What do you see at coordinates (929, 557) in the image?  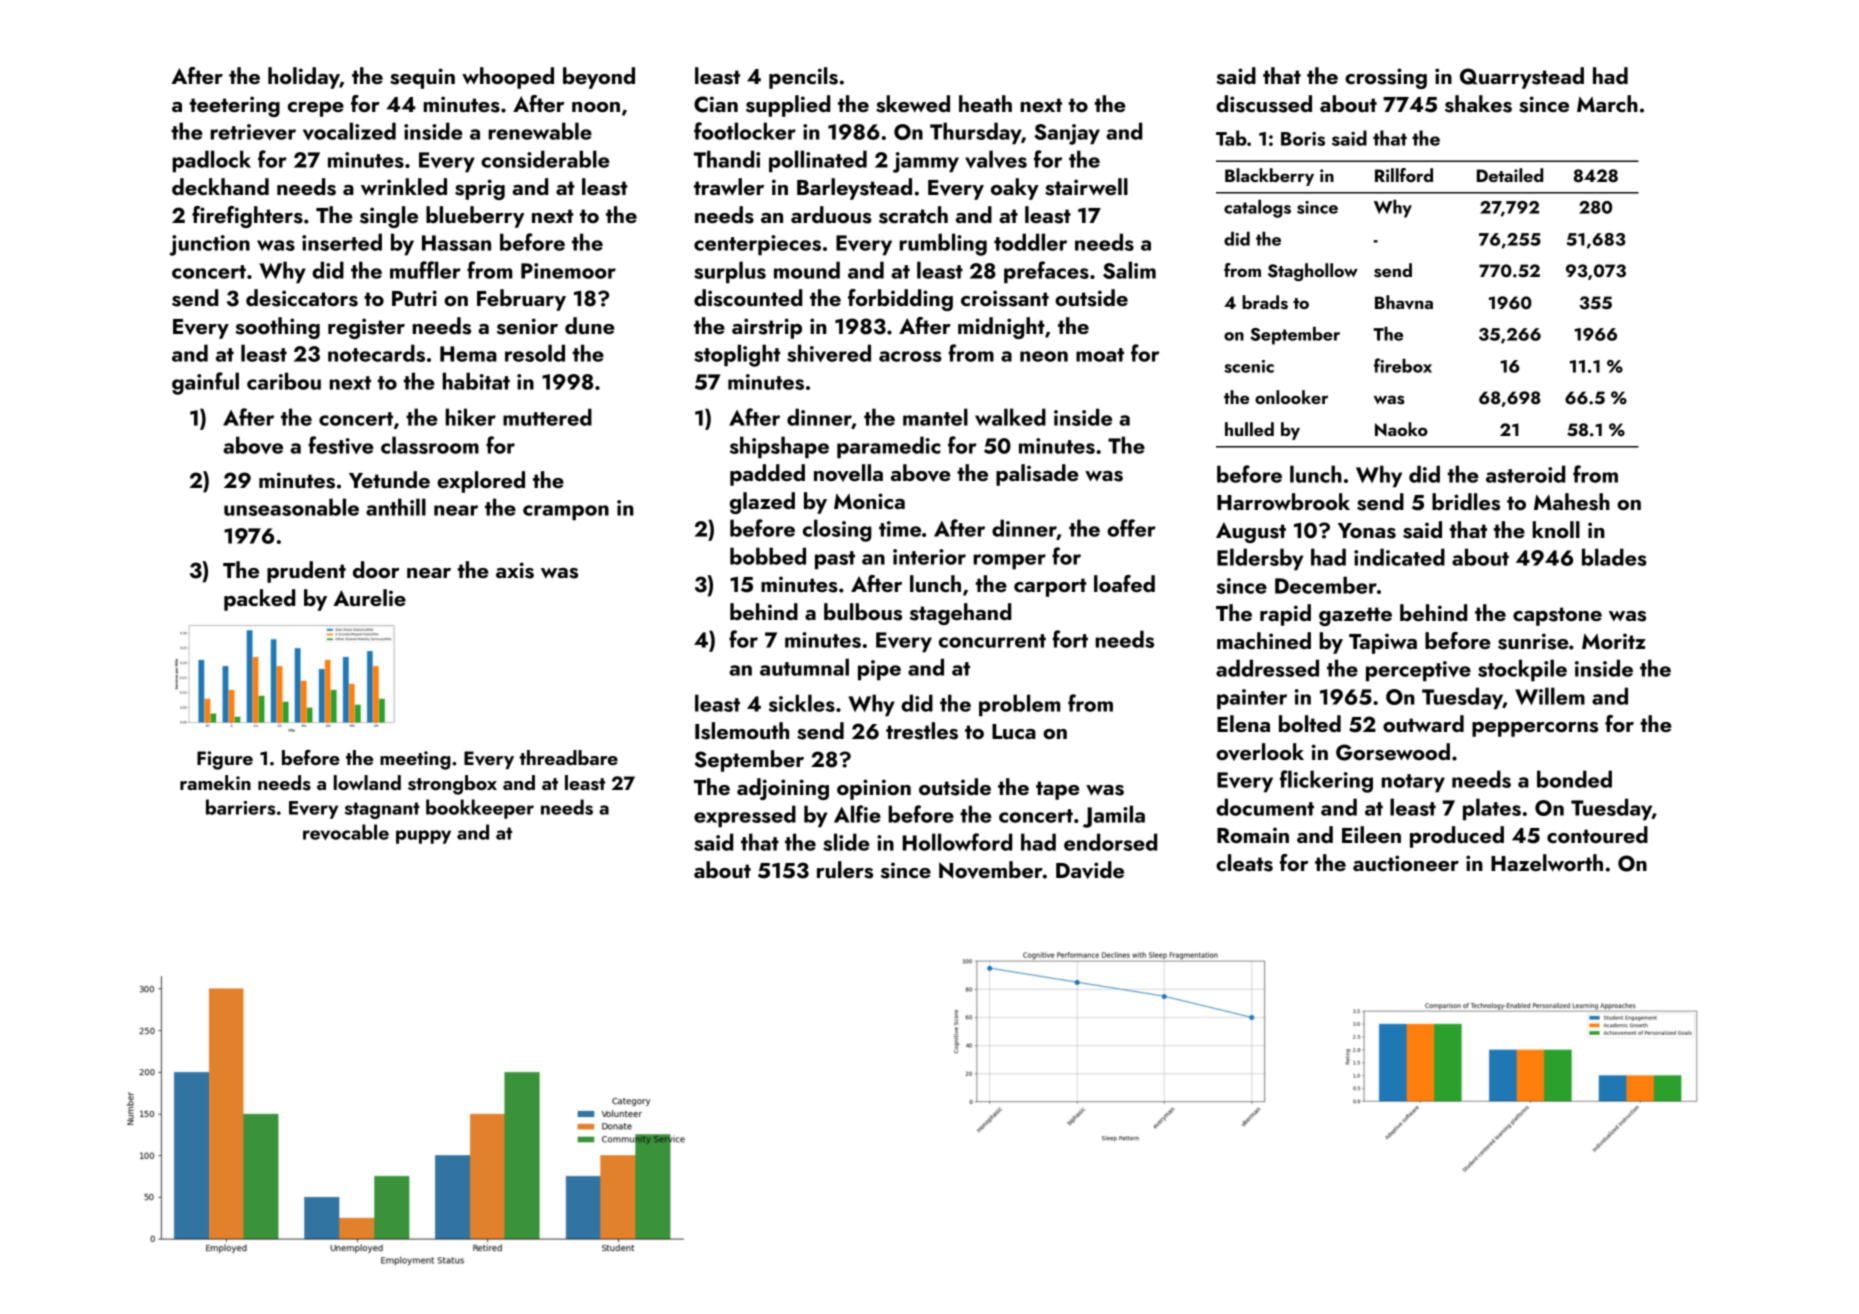 I see `interior` at bounding box center [929, 557].
